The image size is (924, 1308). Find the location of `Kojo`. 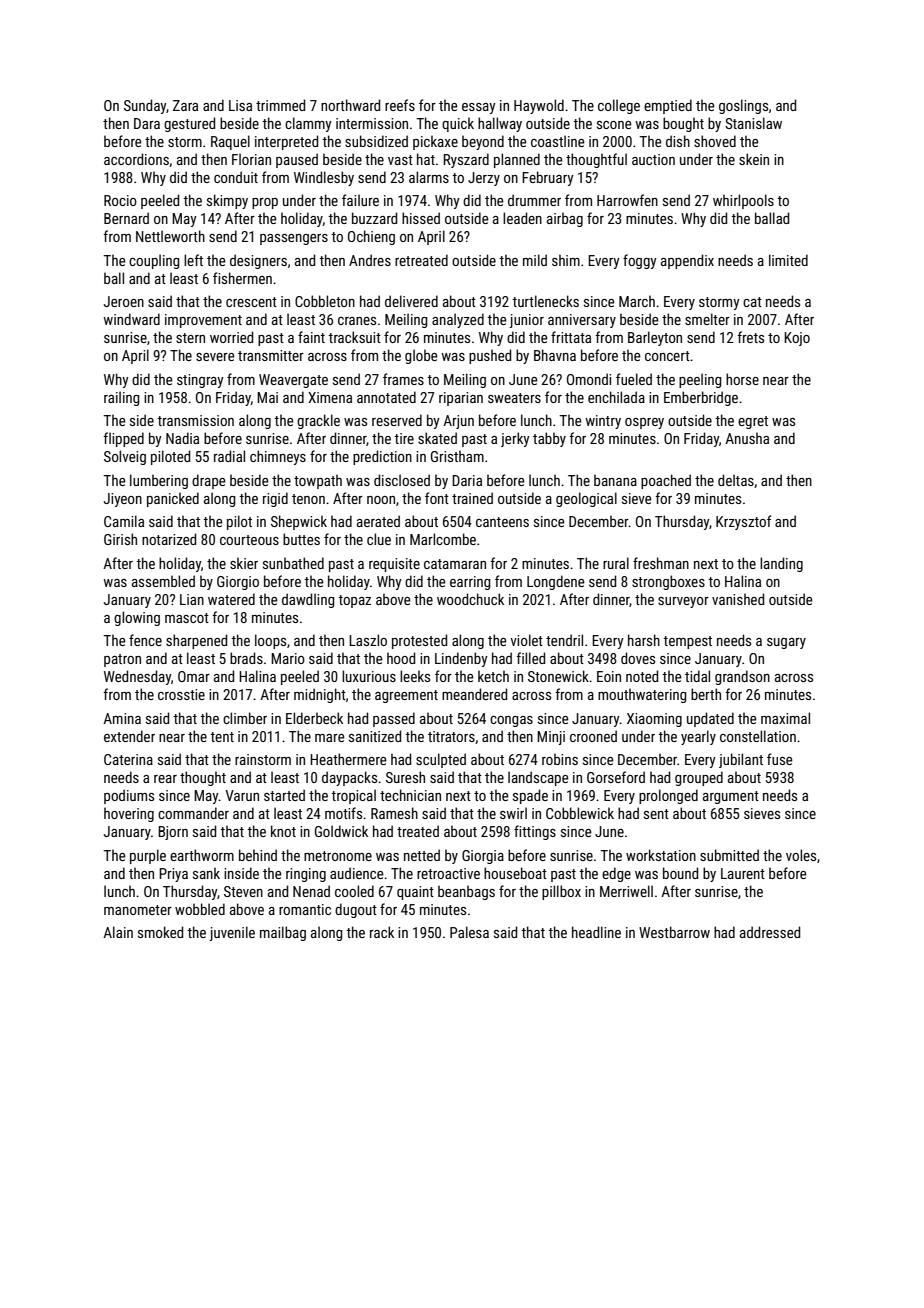

Kojo is located at coordinates (797, 339).
